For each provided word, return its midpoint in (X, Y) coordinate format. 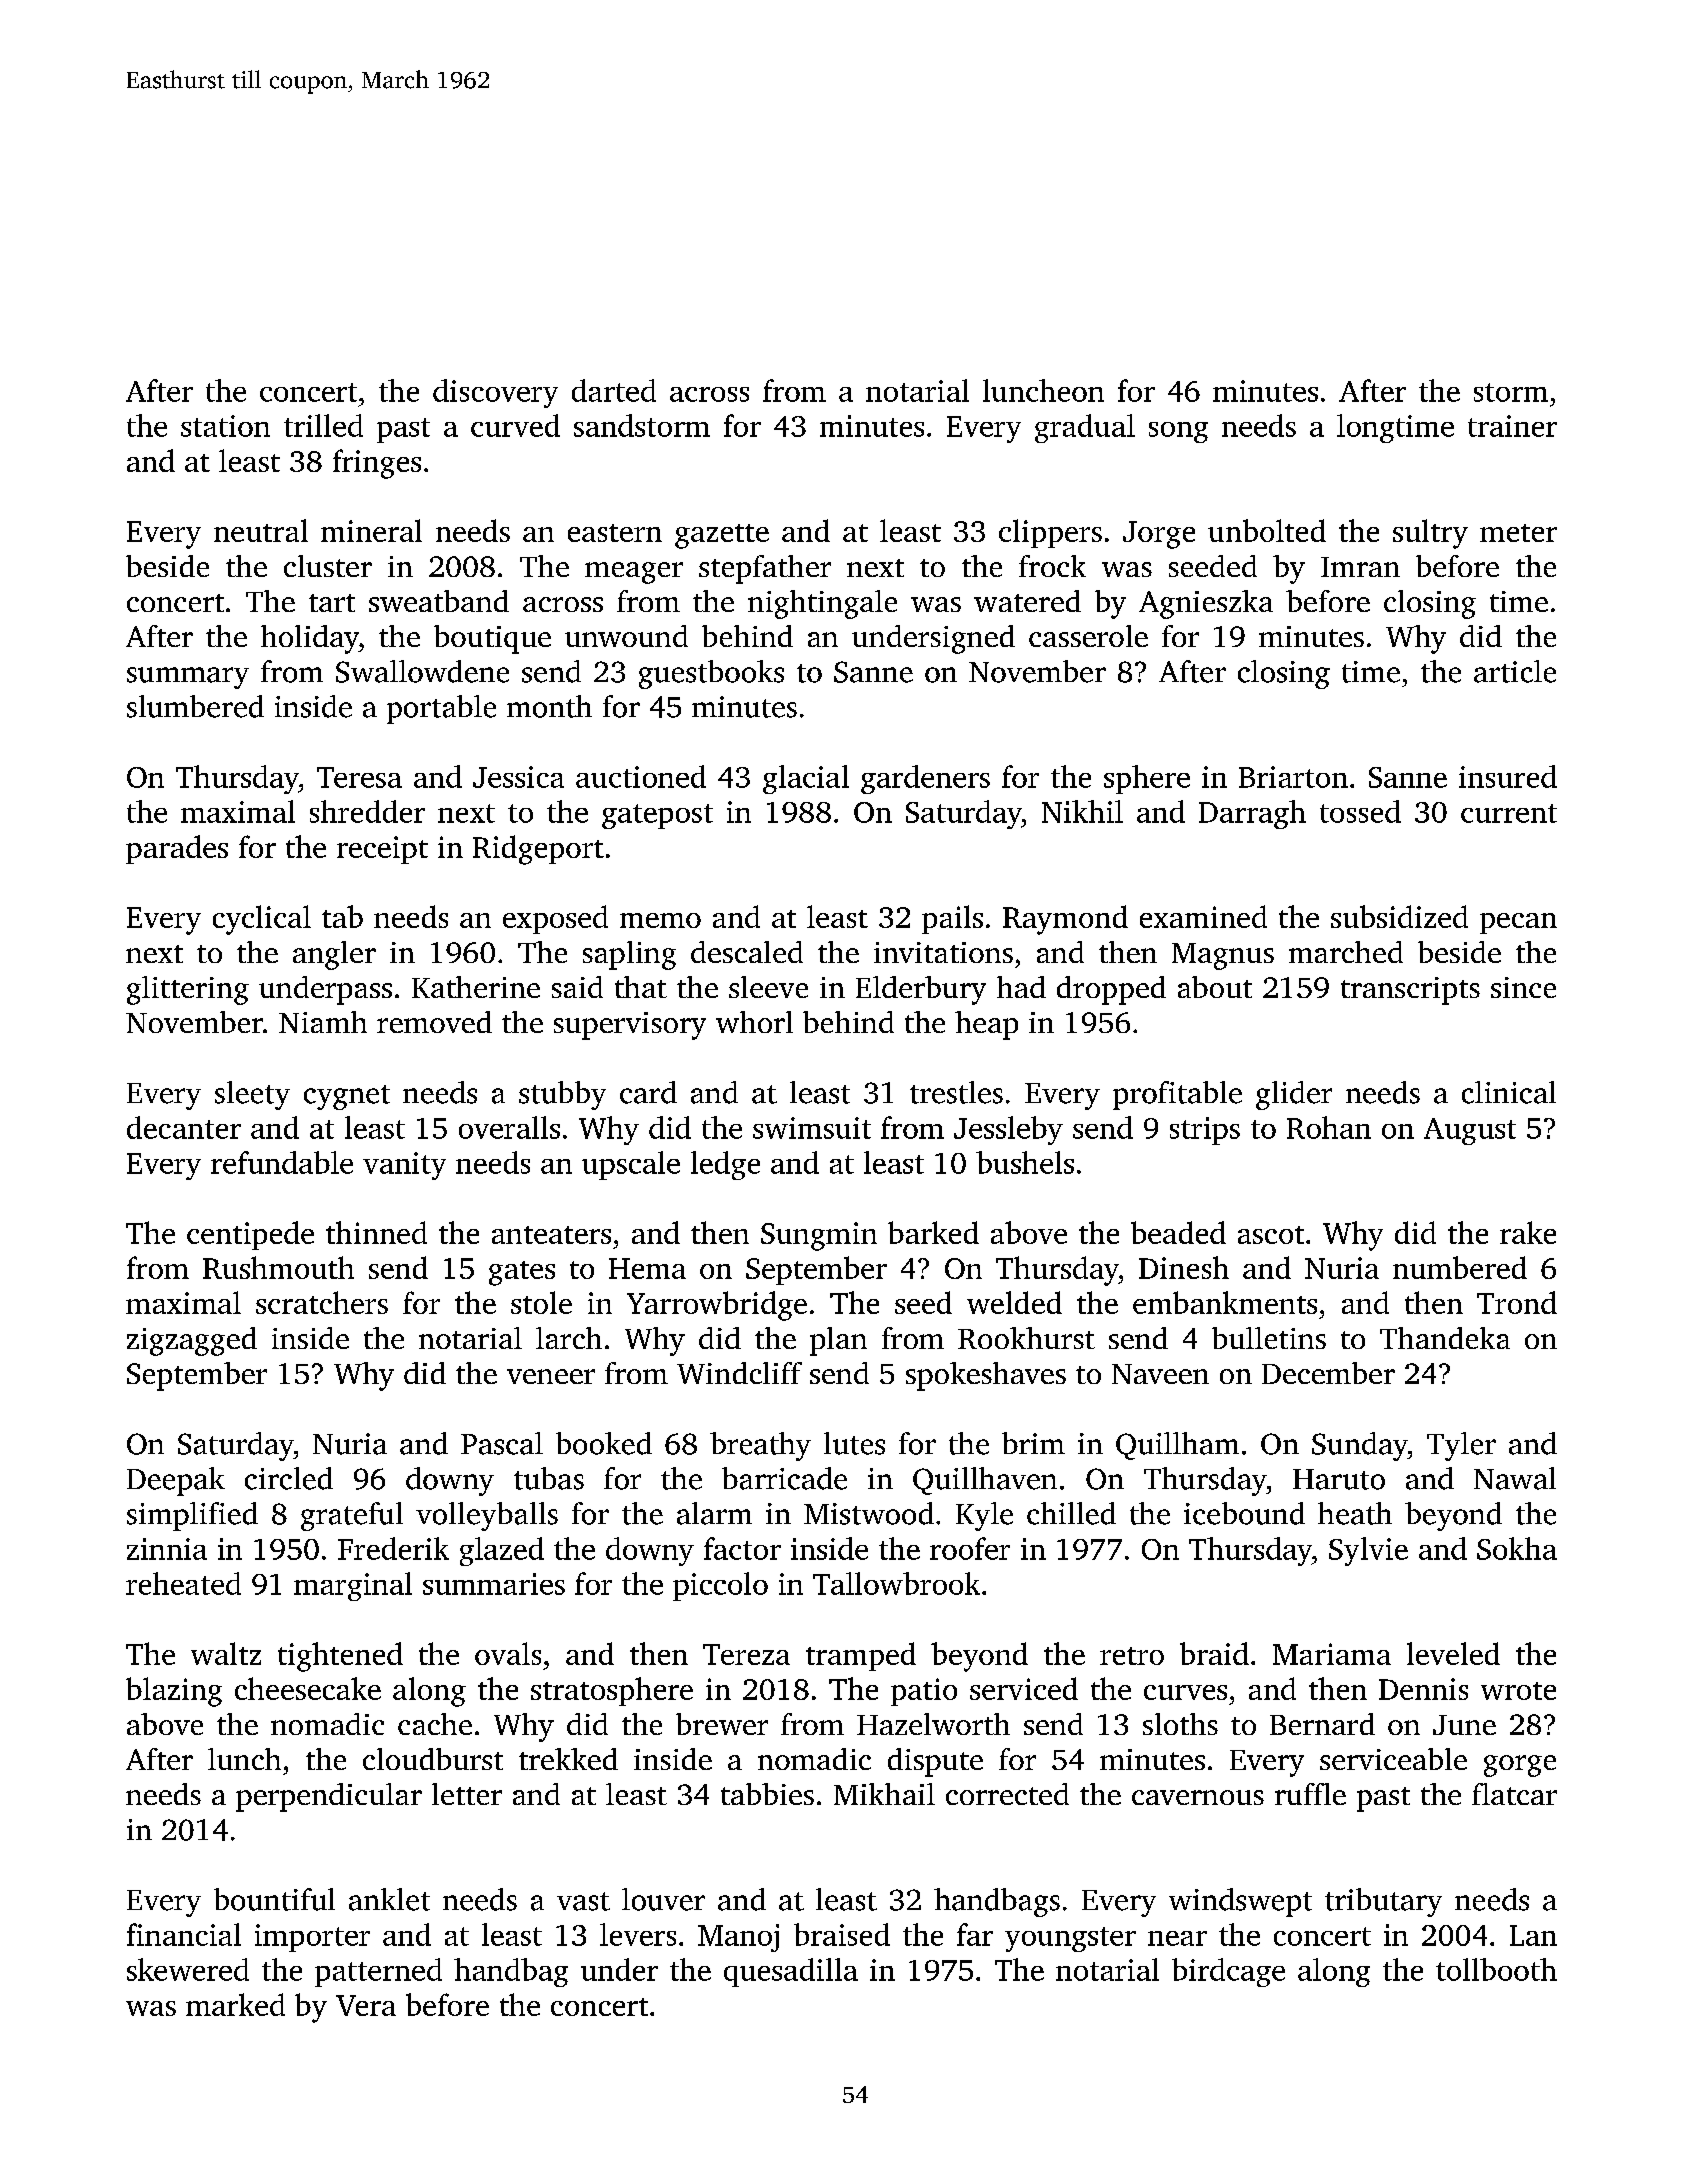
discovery (495, 393)
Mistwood (869, 1513)
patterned (378, 1972)
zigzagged (192, 1341)
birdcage (1228, 1972)
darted (614, 390)
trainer (1512, 426)
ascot (1271, 1235)
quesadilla (791, 1972)
